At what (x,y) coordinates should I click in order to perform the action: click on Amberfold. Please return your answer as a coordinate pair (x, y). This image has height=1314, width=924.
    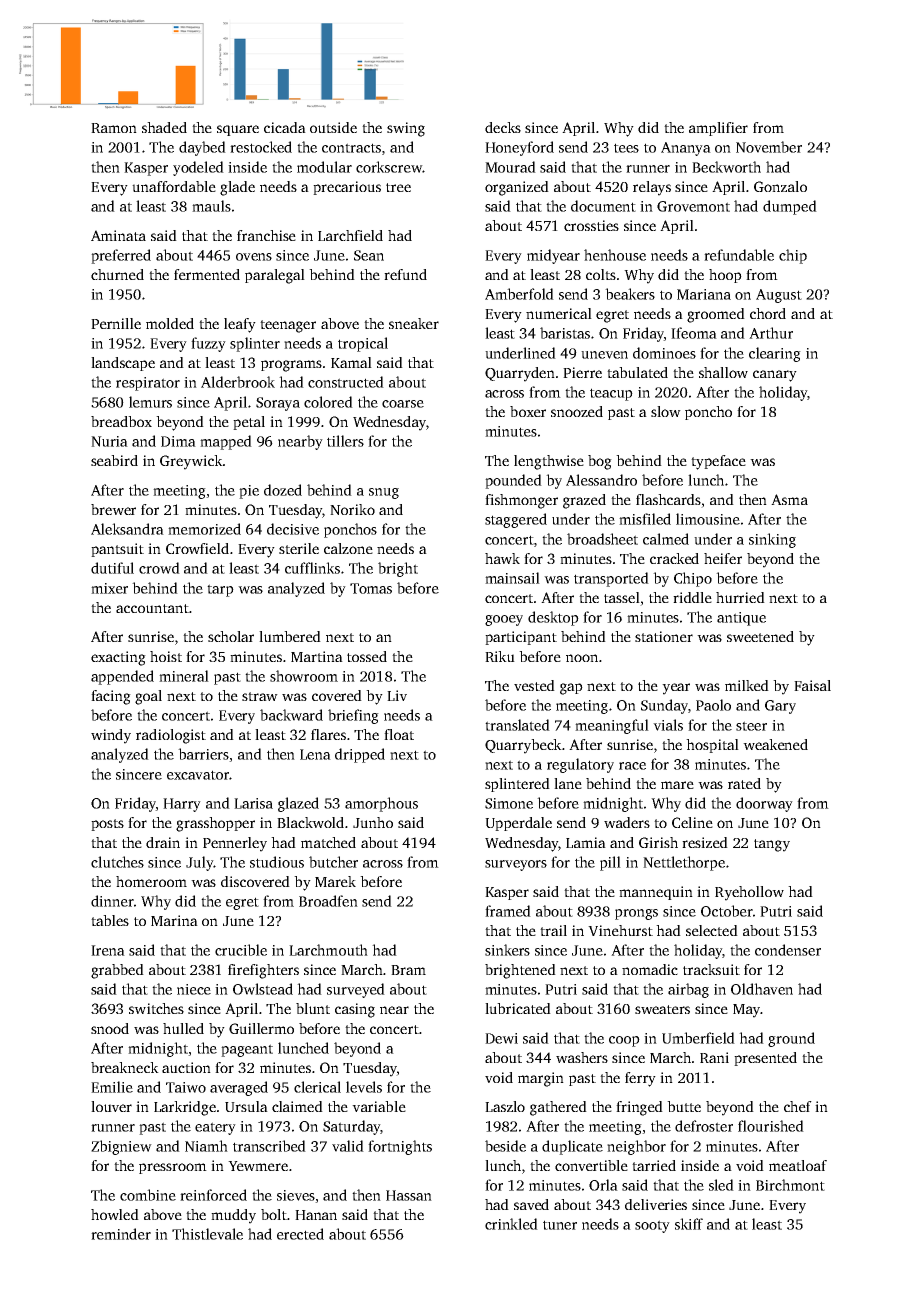
    Looking at the image, I should click on (519, 294).
